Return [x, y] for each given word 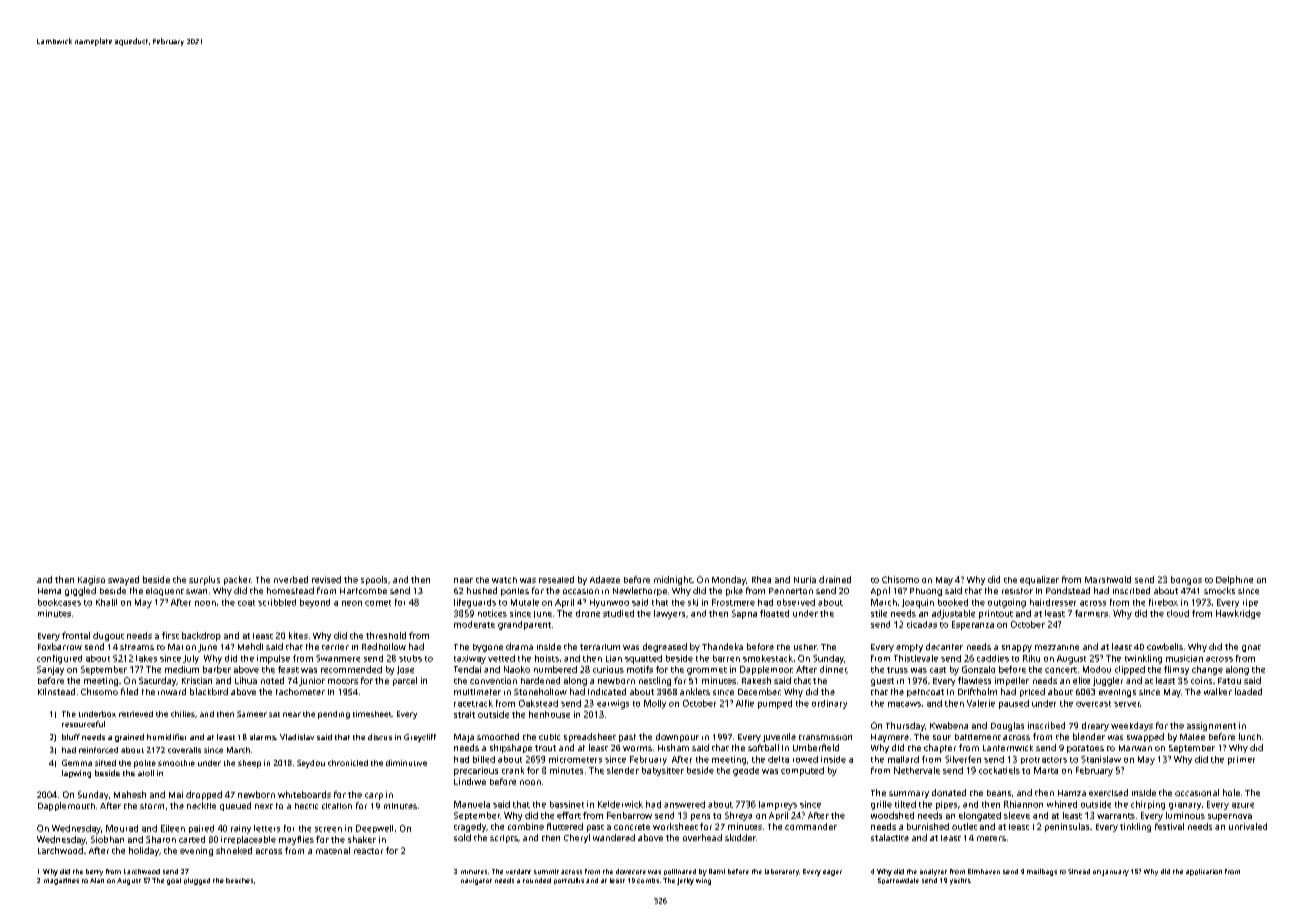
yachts [960, 881]
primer [1241, 760]
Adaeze [605, 579]
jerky [685, 881]
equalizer [1039, 580]
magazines [61, 881]
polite [145, 764]
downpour [677, 737]
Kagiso [91, 580]
